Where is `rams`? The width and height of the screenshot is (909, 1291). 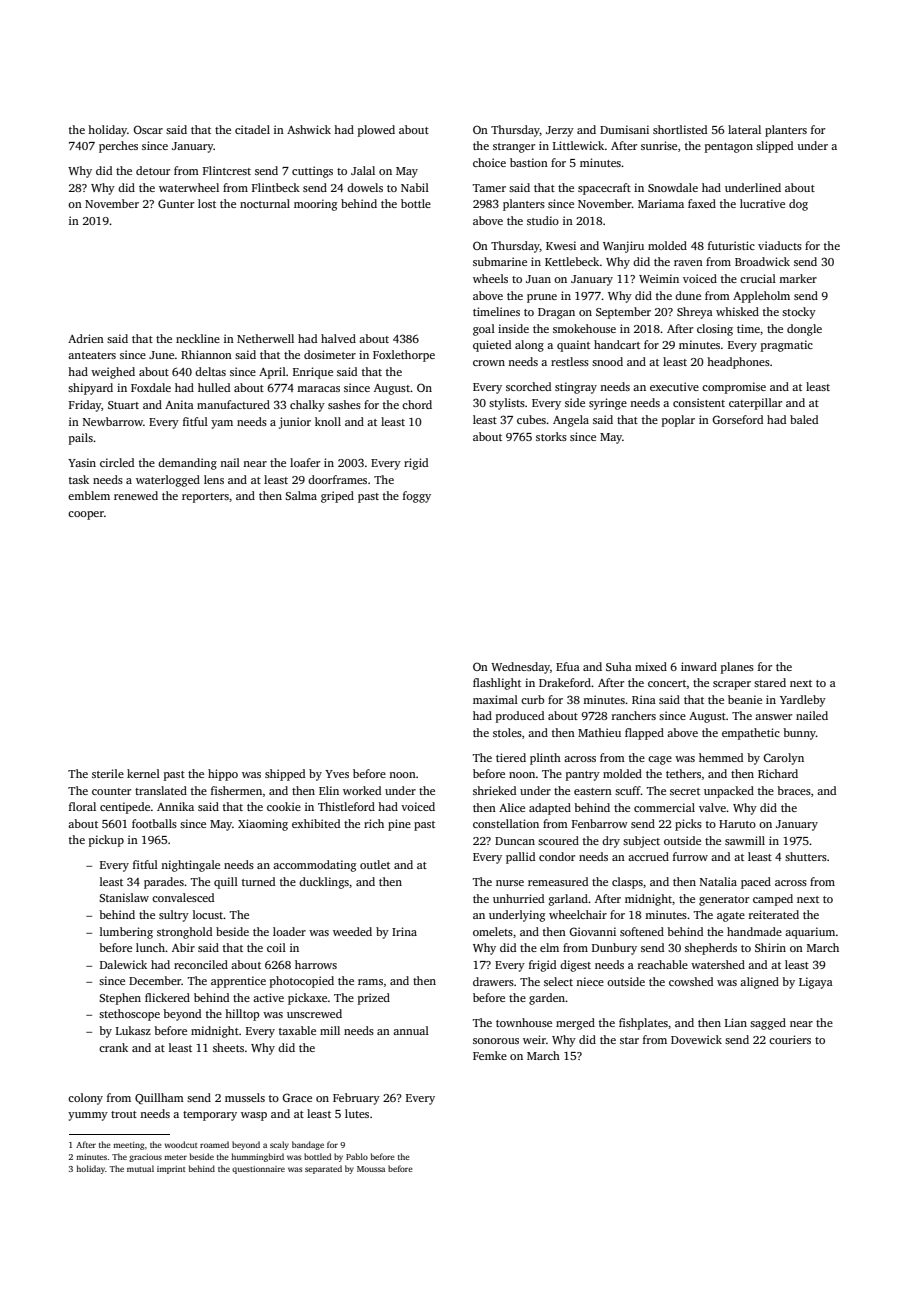 rams is located at coordinates (370, 982).
